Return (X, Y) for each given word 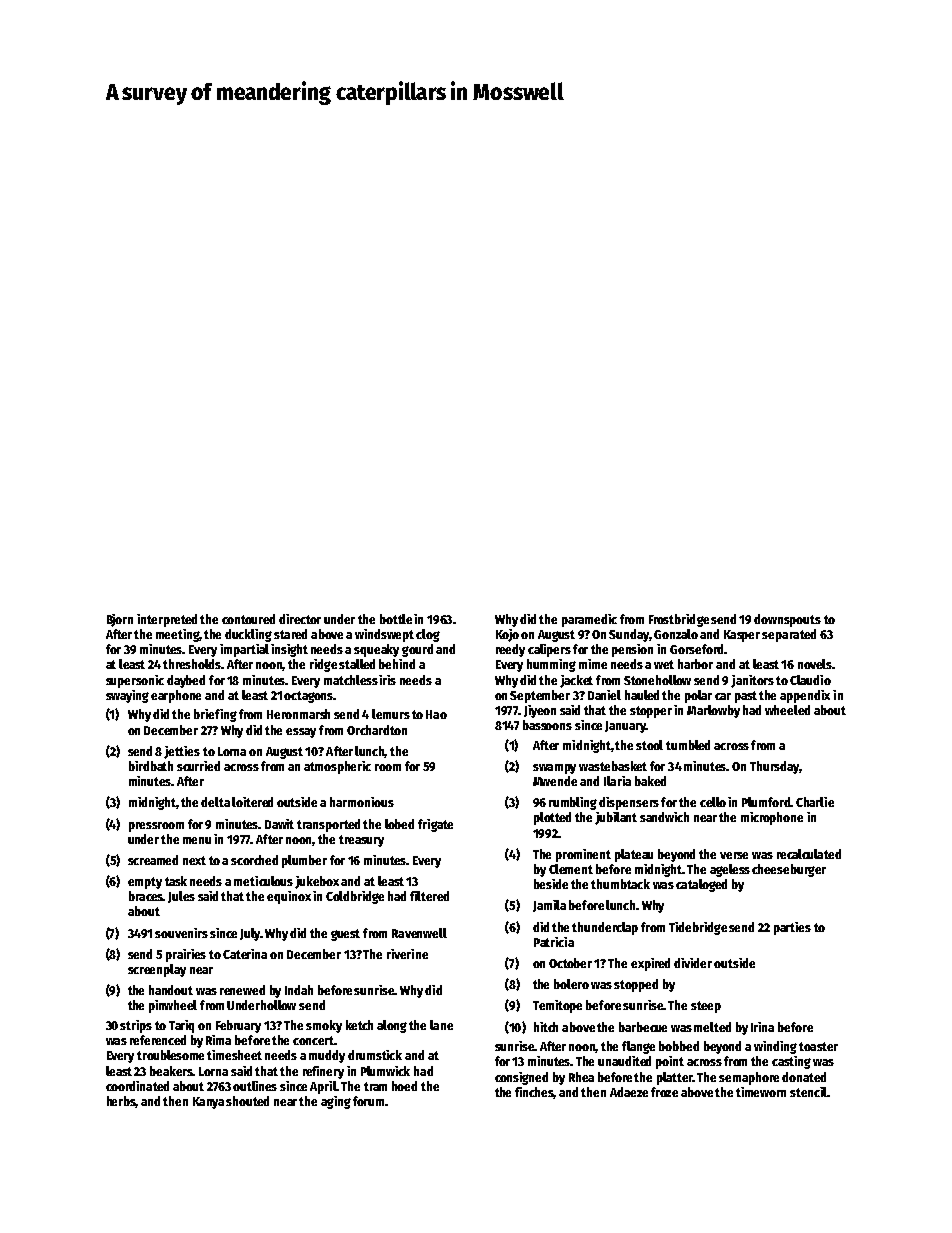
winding (775, 1047)
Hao (436, 714)
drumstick (375, 1055)
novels (815, 664)
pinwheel (173, 1006)
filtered (429, 896)
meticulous (263, 881)
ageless (730, 870)
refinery (323, 1072)
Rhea (581, 1077)
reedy (510, 650)
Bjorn (120, 620)
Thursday (774, 767)
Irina (762, 1027)
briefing (215, 715)
